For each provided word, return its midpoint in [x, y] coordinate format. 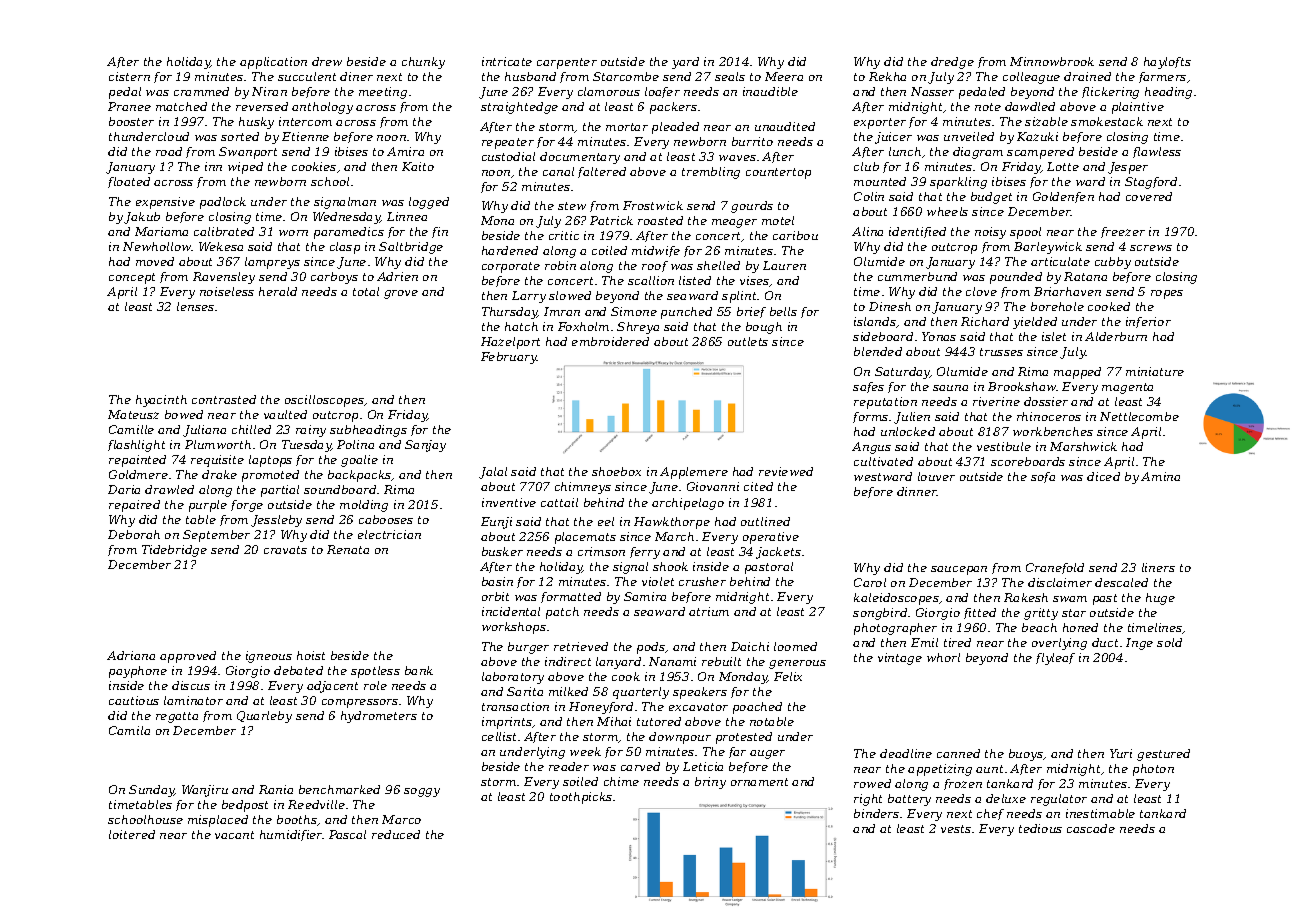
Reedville [316, 804]
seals [730, 76]
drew [327, 61]
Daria [124, 489]
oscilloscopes [324, 401]
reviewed [786, 471]
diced [1103, 476]
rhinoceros [1049, 416]
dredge [952, 63]
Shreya [638, 328]
